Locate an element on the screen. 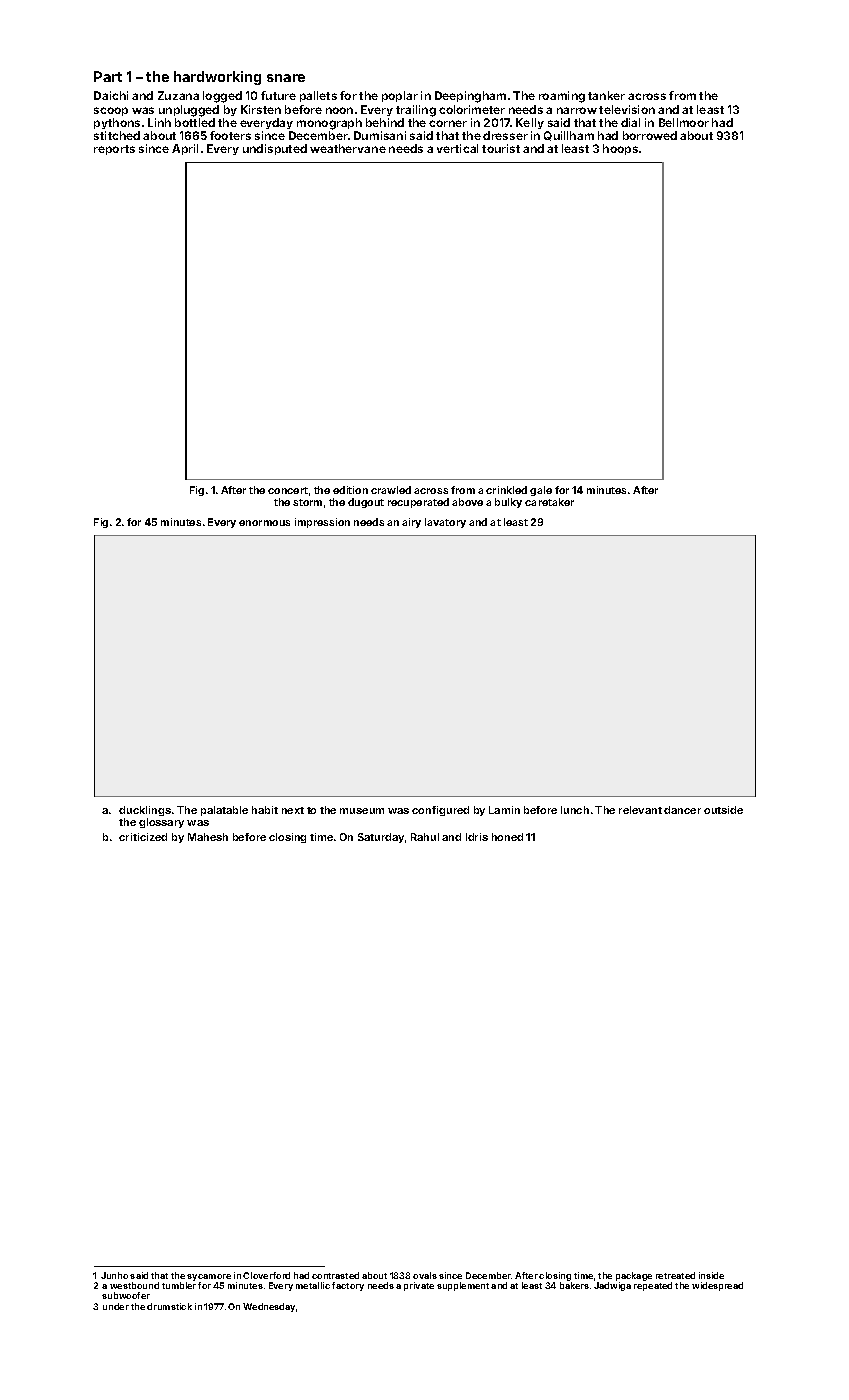 Image resolution: width=849 pixels, height=1400 pixels. Deepingham is located at coordinates (470, 97).
